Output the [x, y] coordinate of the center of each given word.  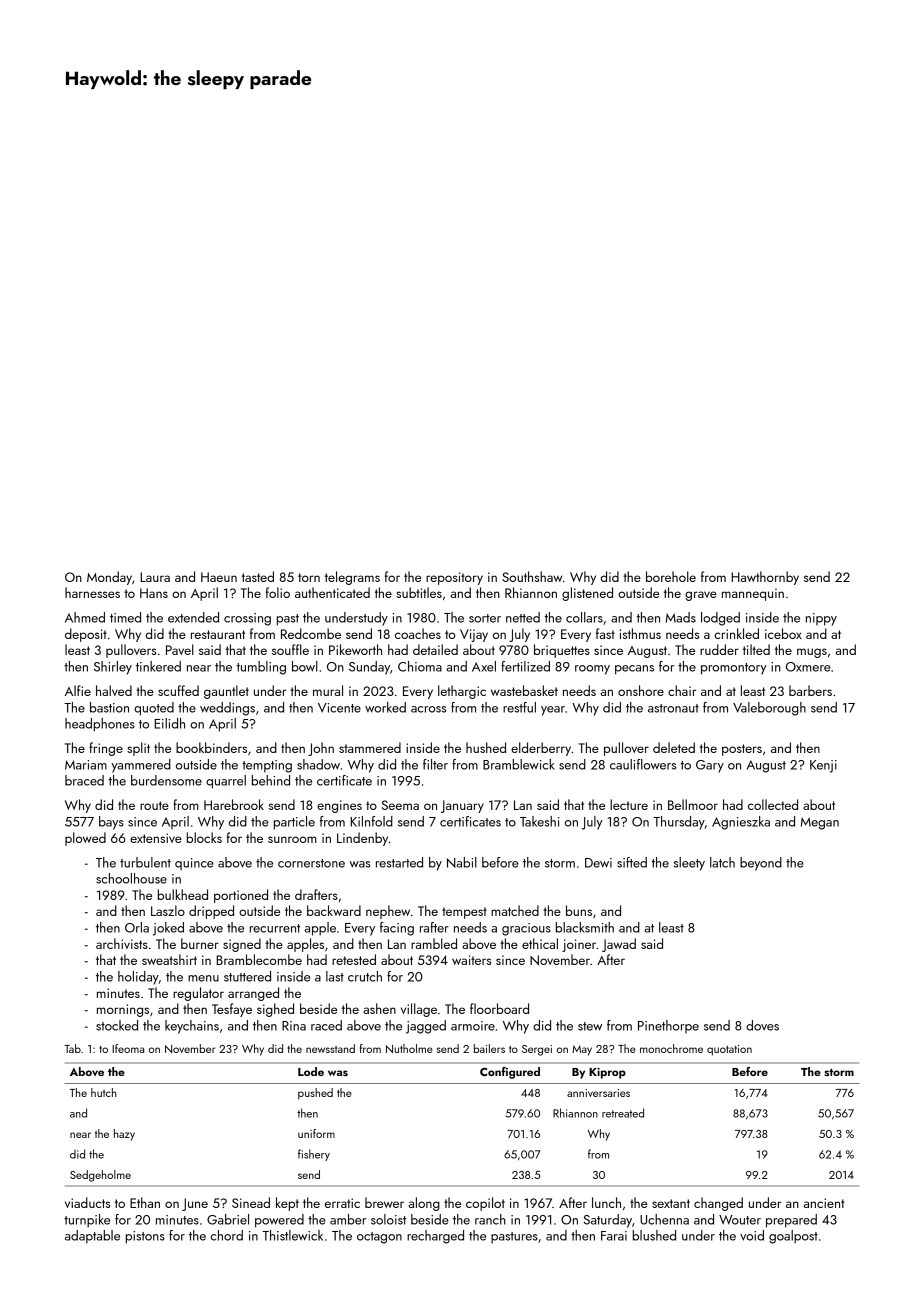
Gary [710, 766]
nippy [821, 619]
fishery [314, 1155]
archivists [122, 943]
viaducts [87, 1202]
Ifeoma [128, 1048]
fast [605, 633]
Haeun [219, 577]
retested [354, 959]
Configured [510, 1073]
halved [114, 690]
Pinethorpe [668, 1026]
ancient [824, 1203]
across [428, 709]
